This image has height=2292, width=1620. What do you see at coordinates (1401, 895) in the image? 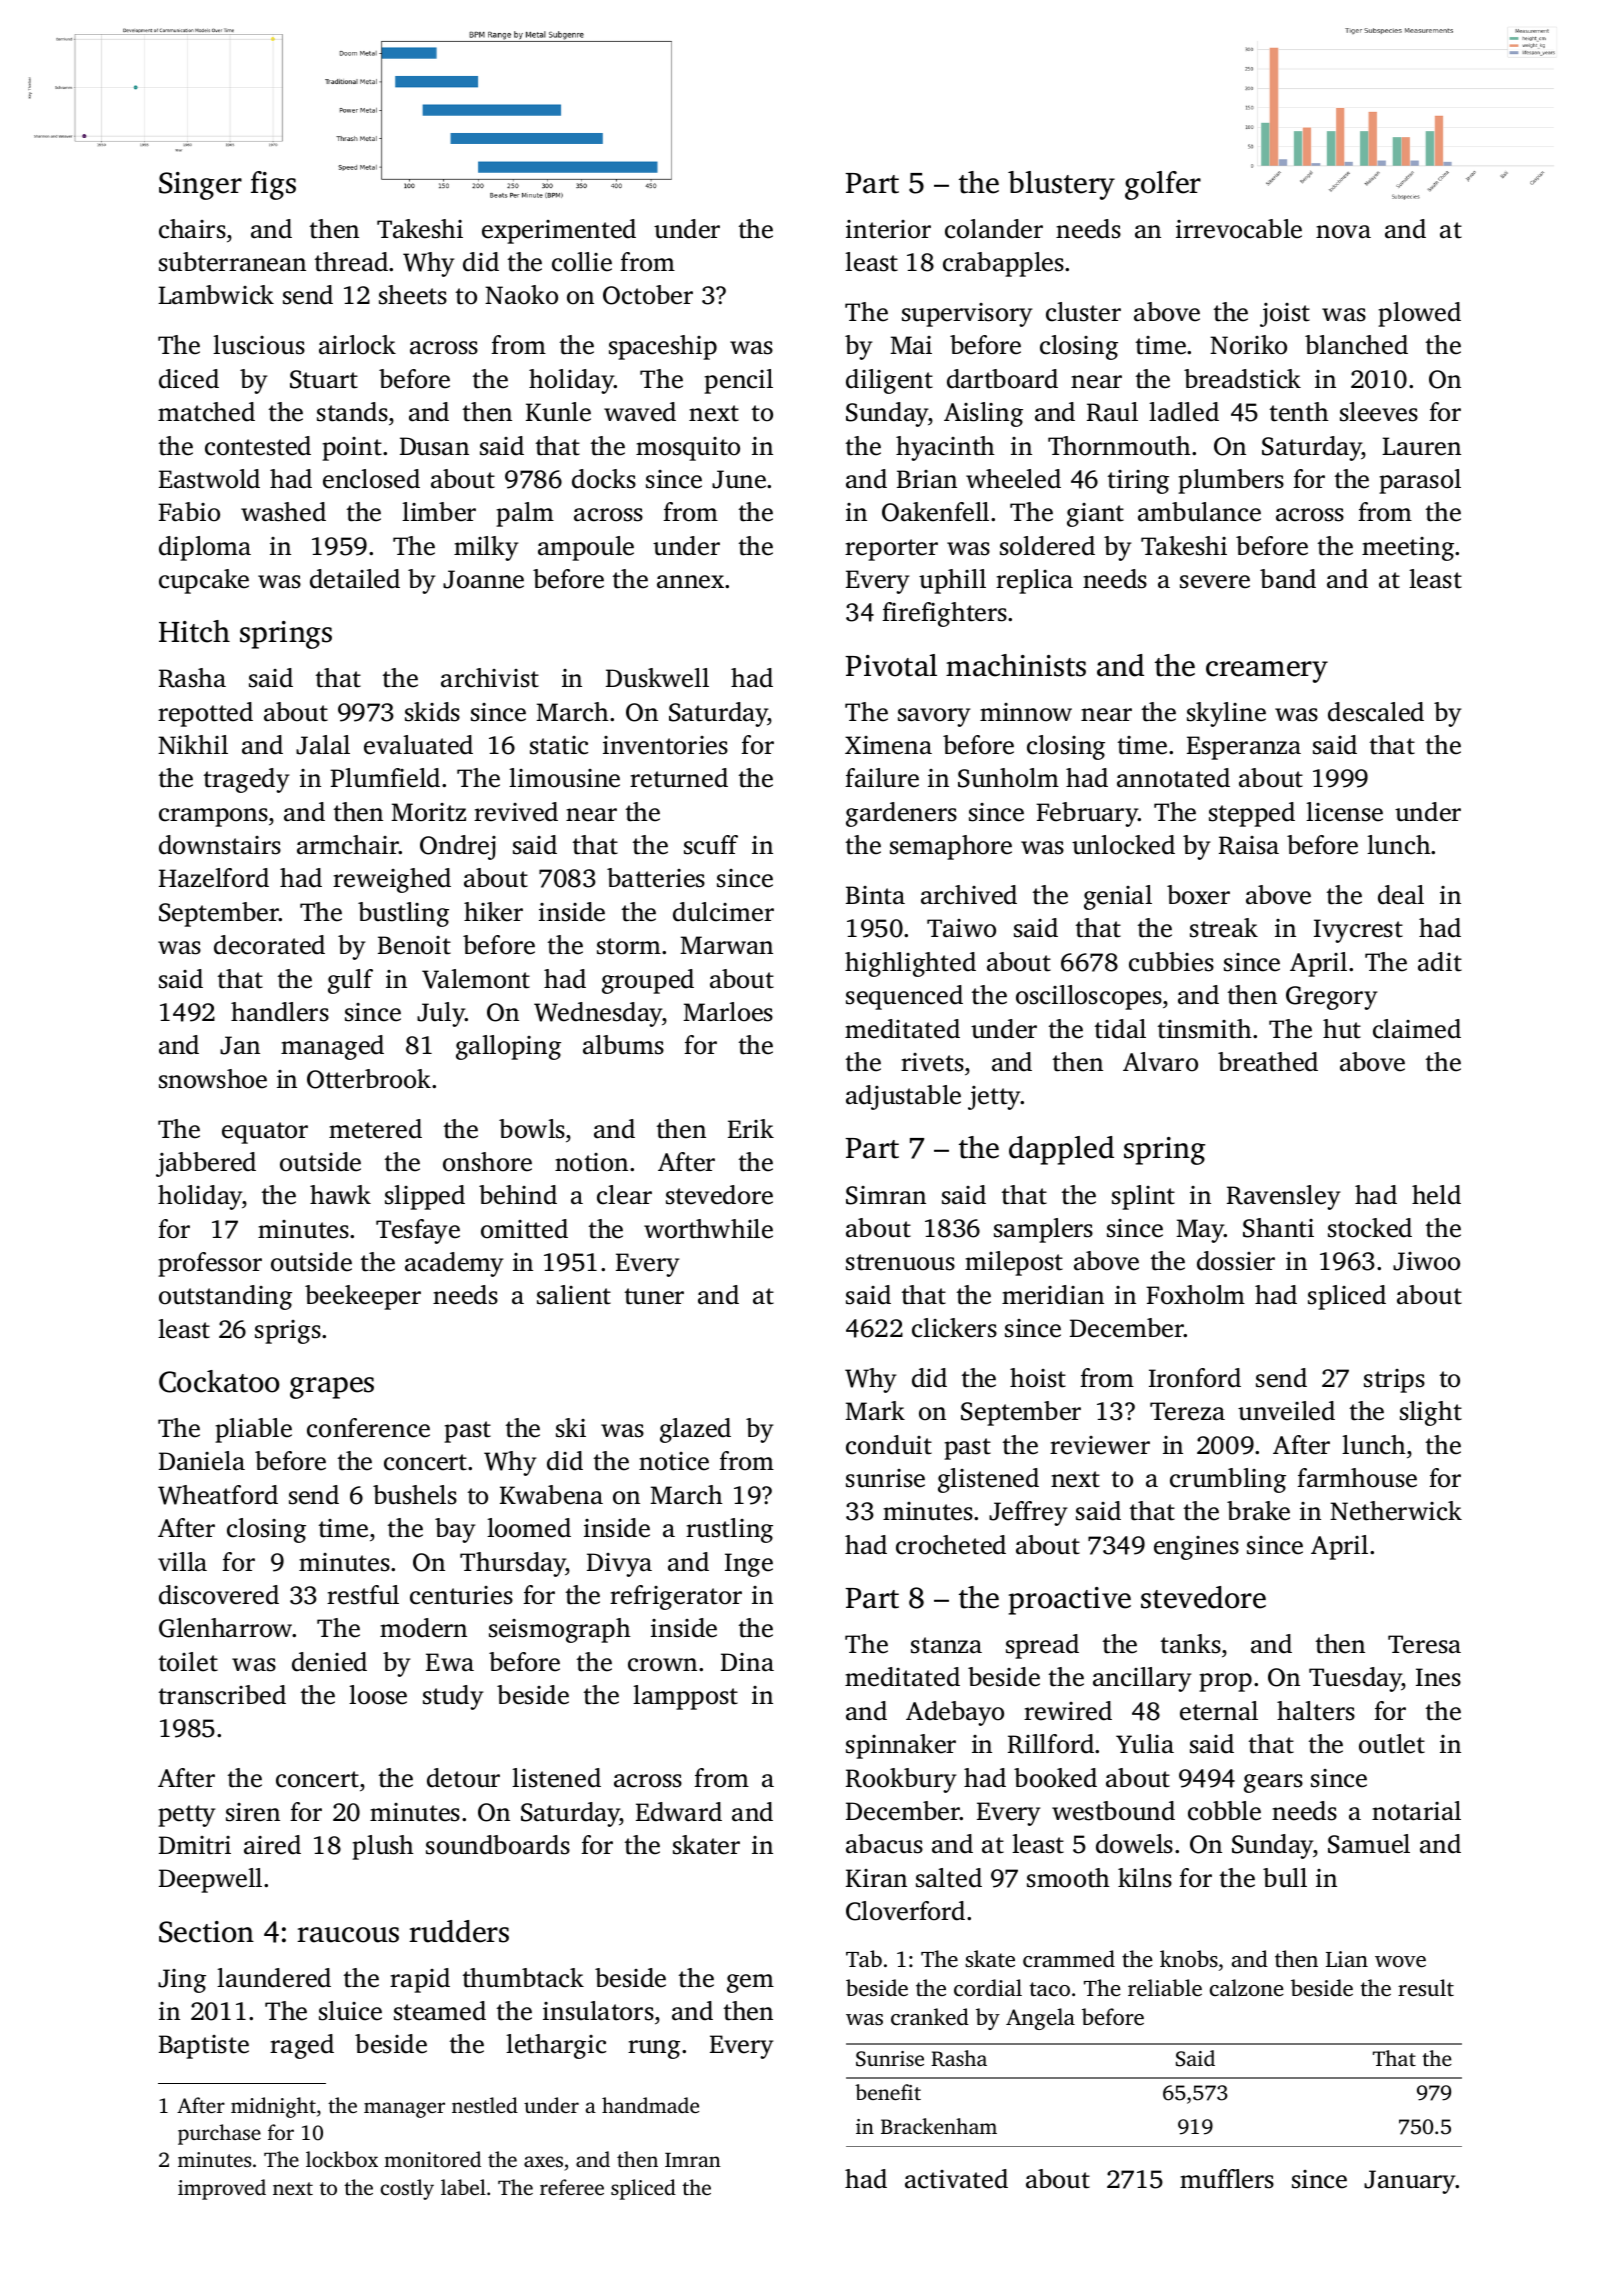
I see `deal` at bounding box center [1401, 895].
